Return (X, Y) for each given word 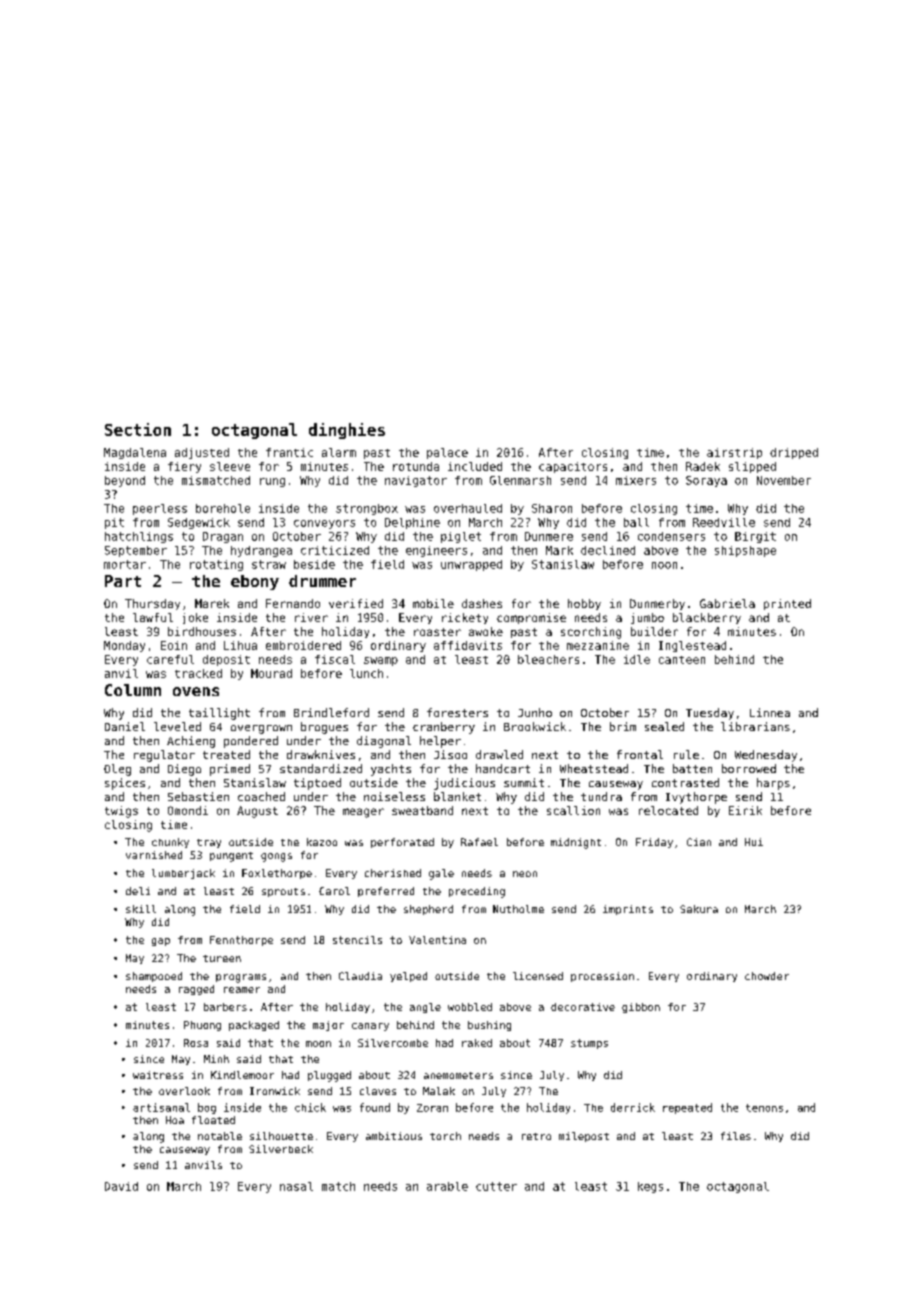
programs (241, 978)
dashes (482, 603)
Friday (654, 843)
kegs (650, 1187)
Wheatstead (594, 768)
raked (477, 1043)
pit (114, 523)
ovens (196, 691)
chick (310, 1107)
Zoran (432, 1108)
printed (787, 604)
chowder (767, 976)
